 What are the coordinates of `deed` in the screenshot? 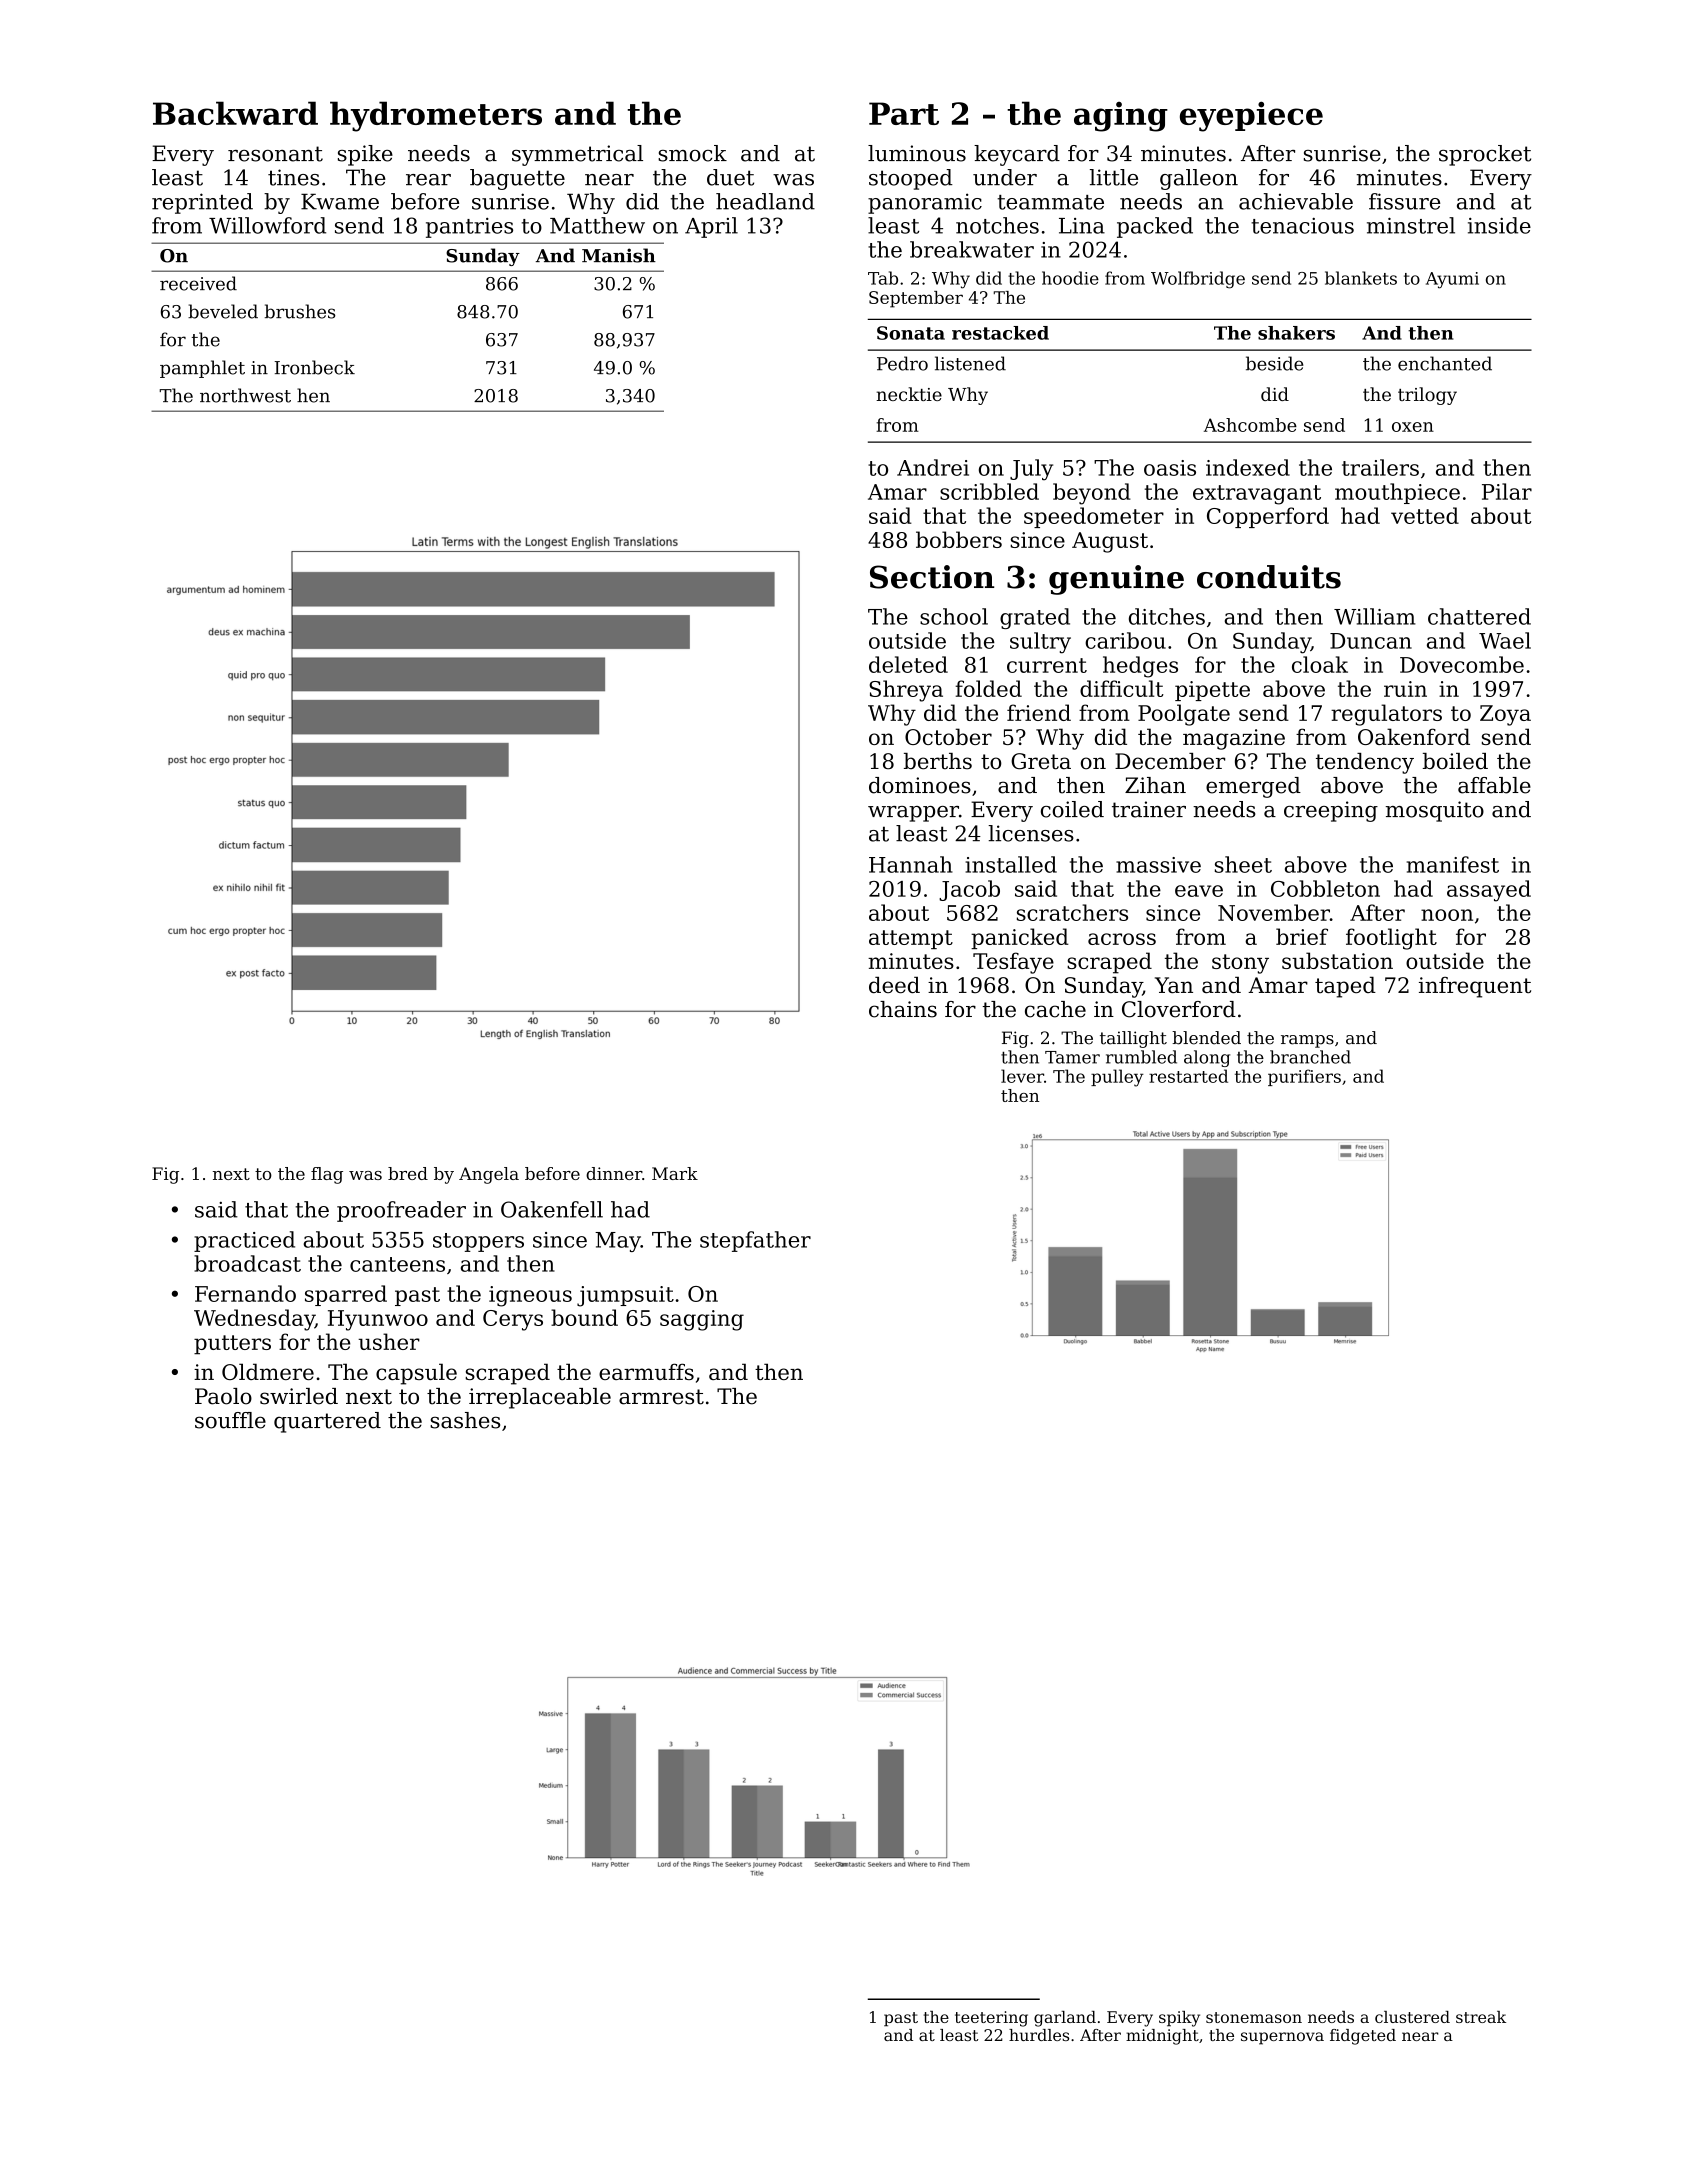 It's located at (894, 985).
